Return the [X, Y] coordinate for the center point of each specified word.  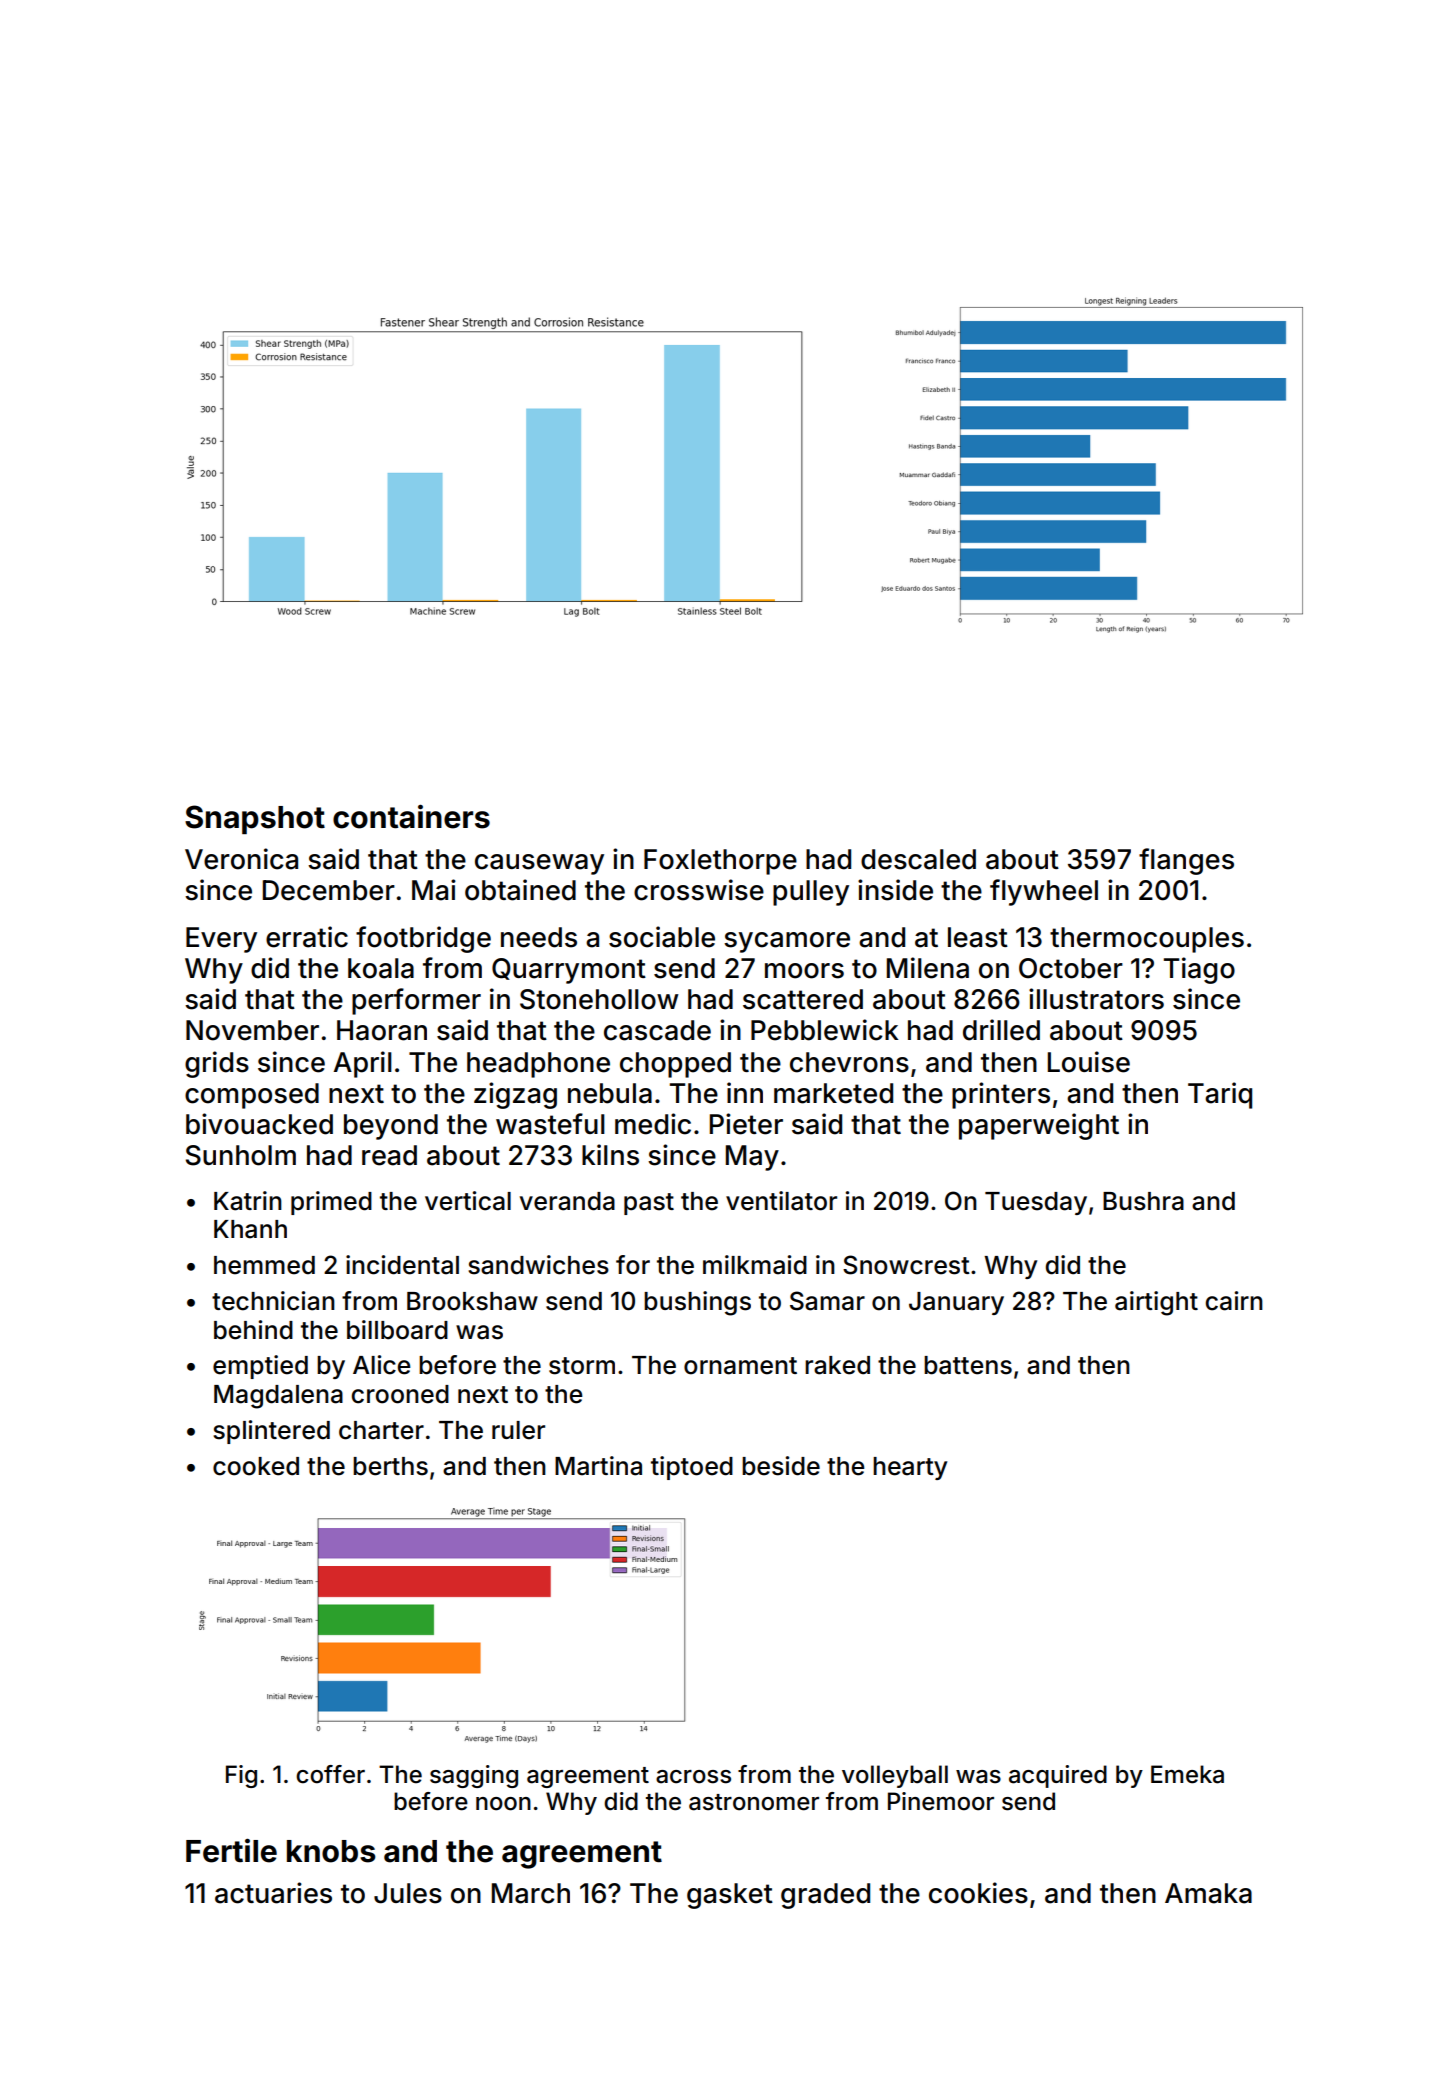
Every [221, 940]
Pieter [746, 1124]
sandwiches [538, 1265]
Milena [928, 968]
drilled [1001, 1030]
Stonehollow [599, 999]
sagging [474, 1776]
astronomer [754, 1802]
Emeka [1187, 1774]
